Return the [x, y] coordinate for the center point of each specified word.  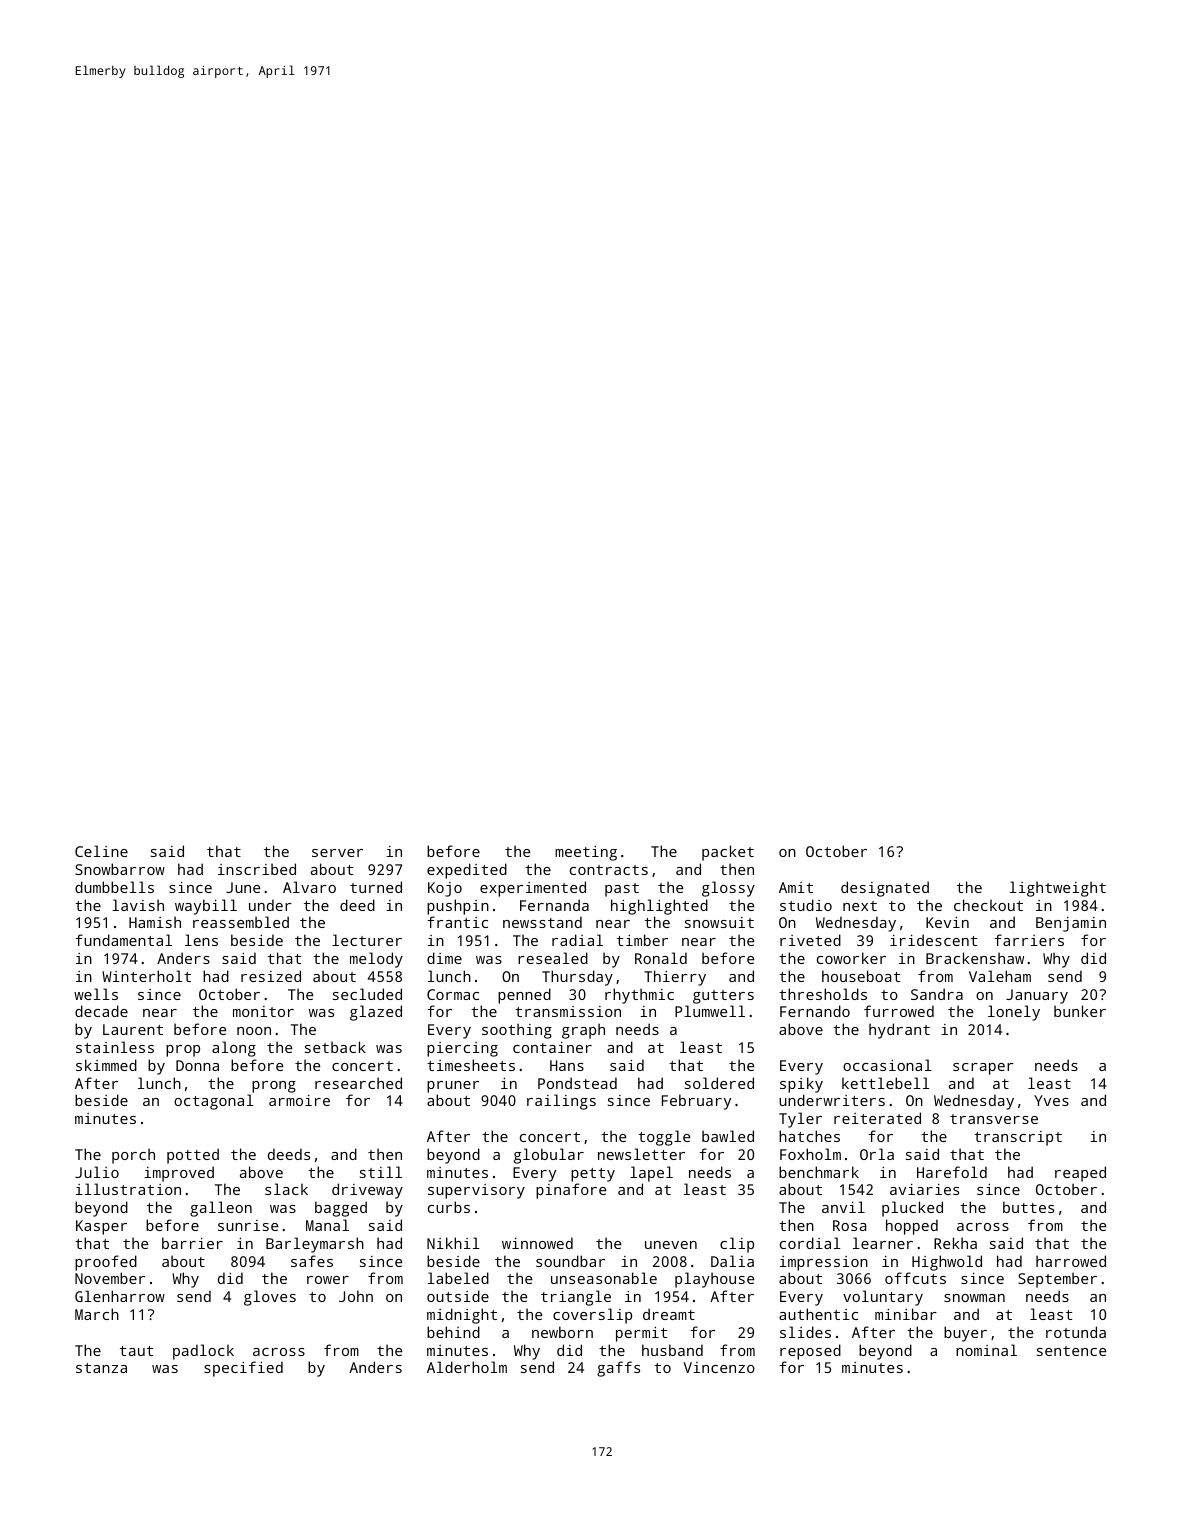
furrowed [899, 1011]
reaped [1080, 1174]
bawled [728, 1136]
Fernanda [554, 905]
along [234, 1049]
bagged [341, 1209]
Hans [567, 1065]
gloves [270, 1298]
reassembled [241, 922]
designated [885, 889]
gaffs [618, 1369]
